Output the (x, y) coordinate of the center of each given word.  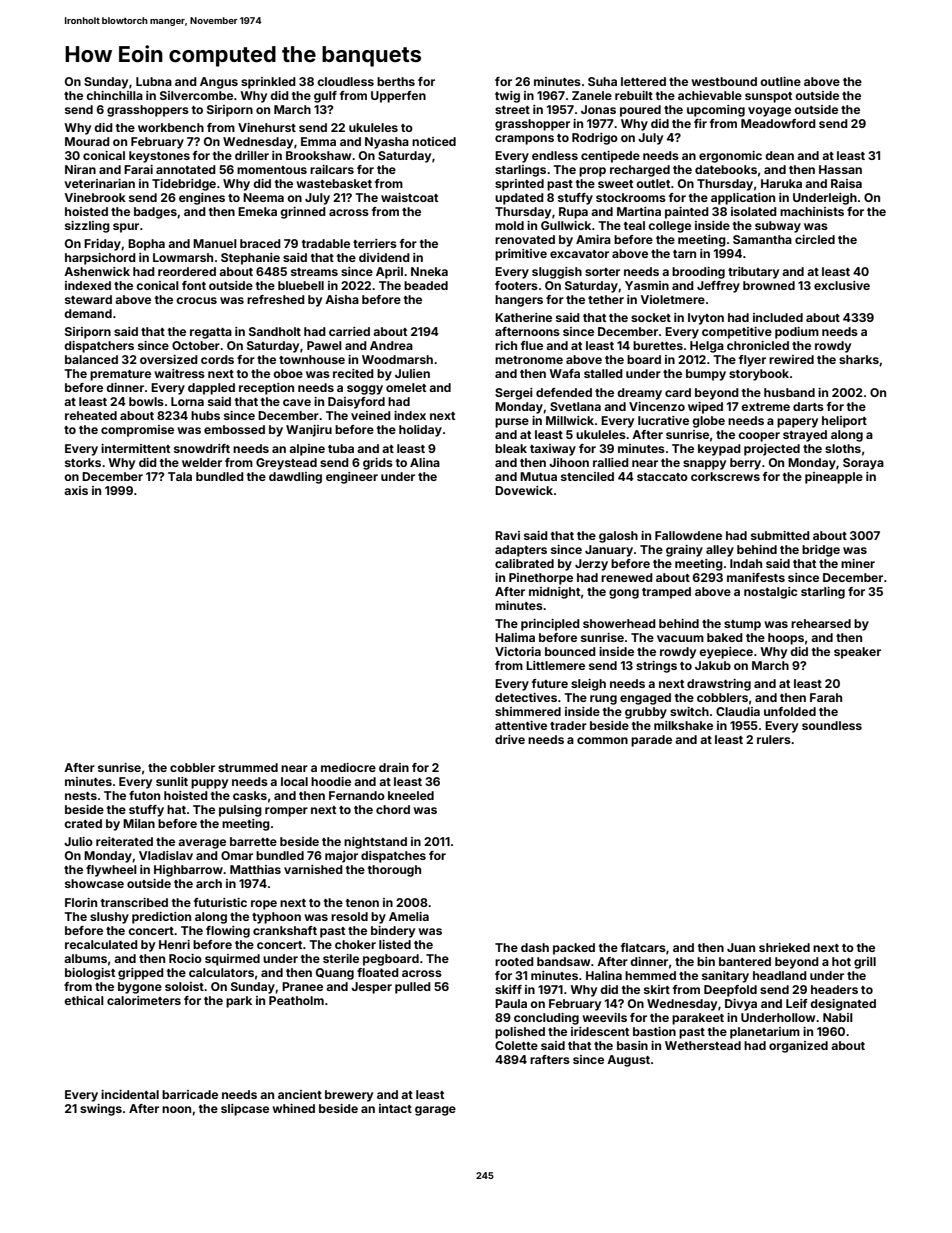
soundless (832, 725)
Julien (412, 373)
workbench (171, 127)
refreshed (276, 299)
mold (509, 225)
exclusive (842, 285)
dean (779, 155)
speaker (857, 653)
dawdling (295, 478)
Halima (515, 637)
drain (394, 767)
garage (435, 1111)
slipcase (245, 1110)
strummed (248, 767)
